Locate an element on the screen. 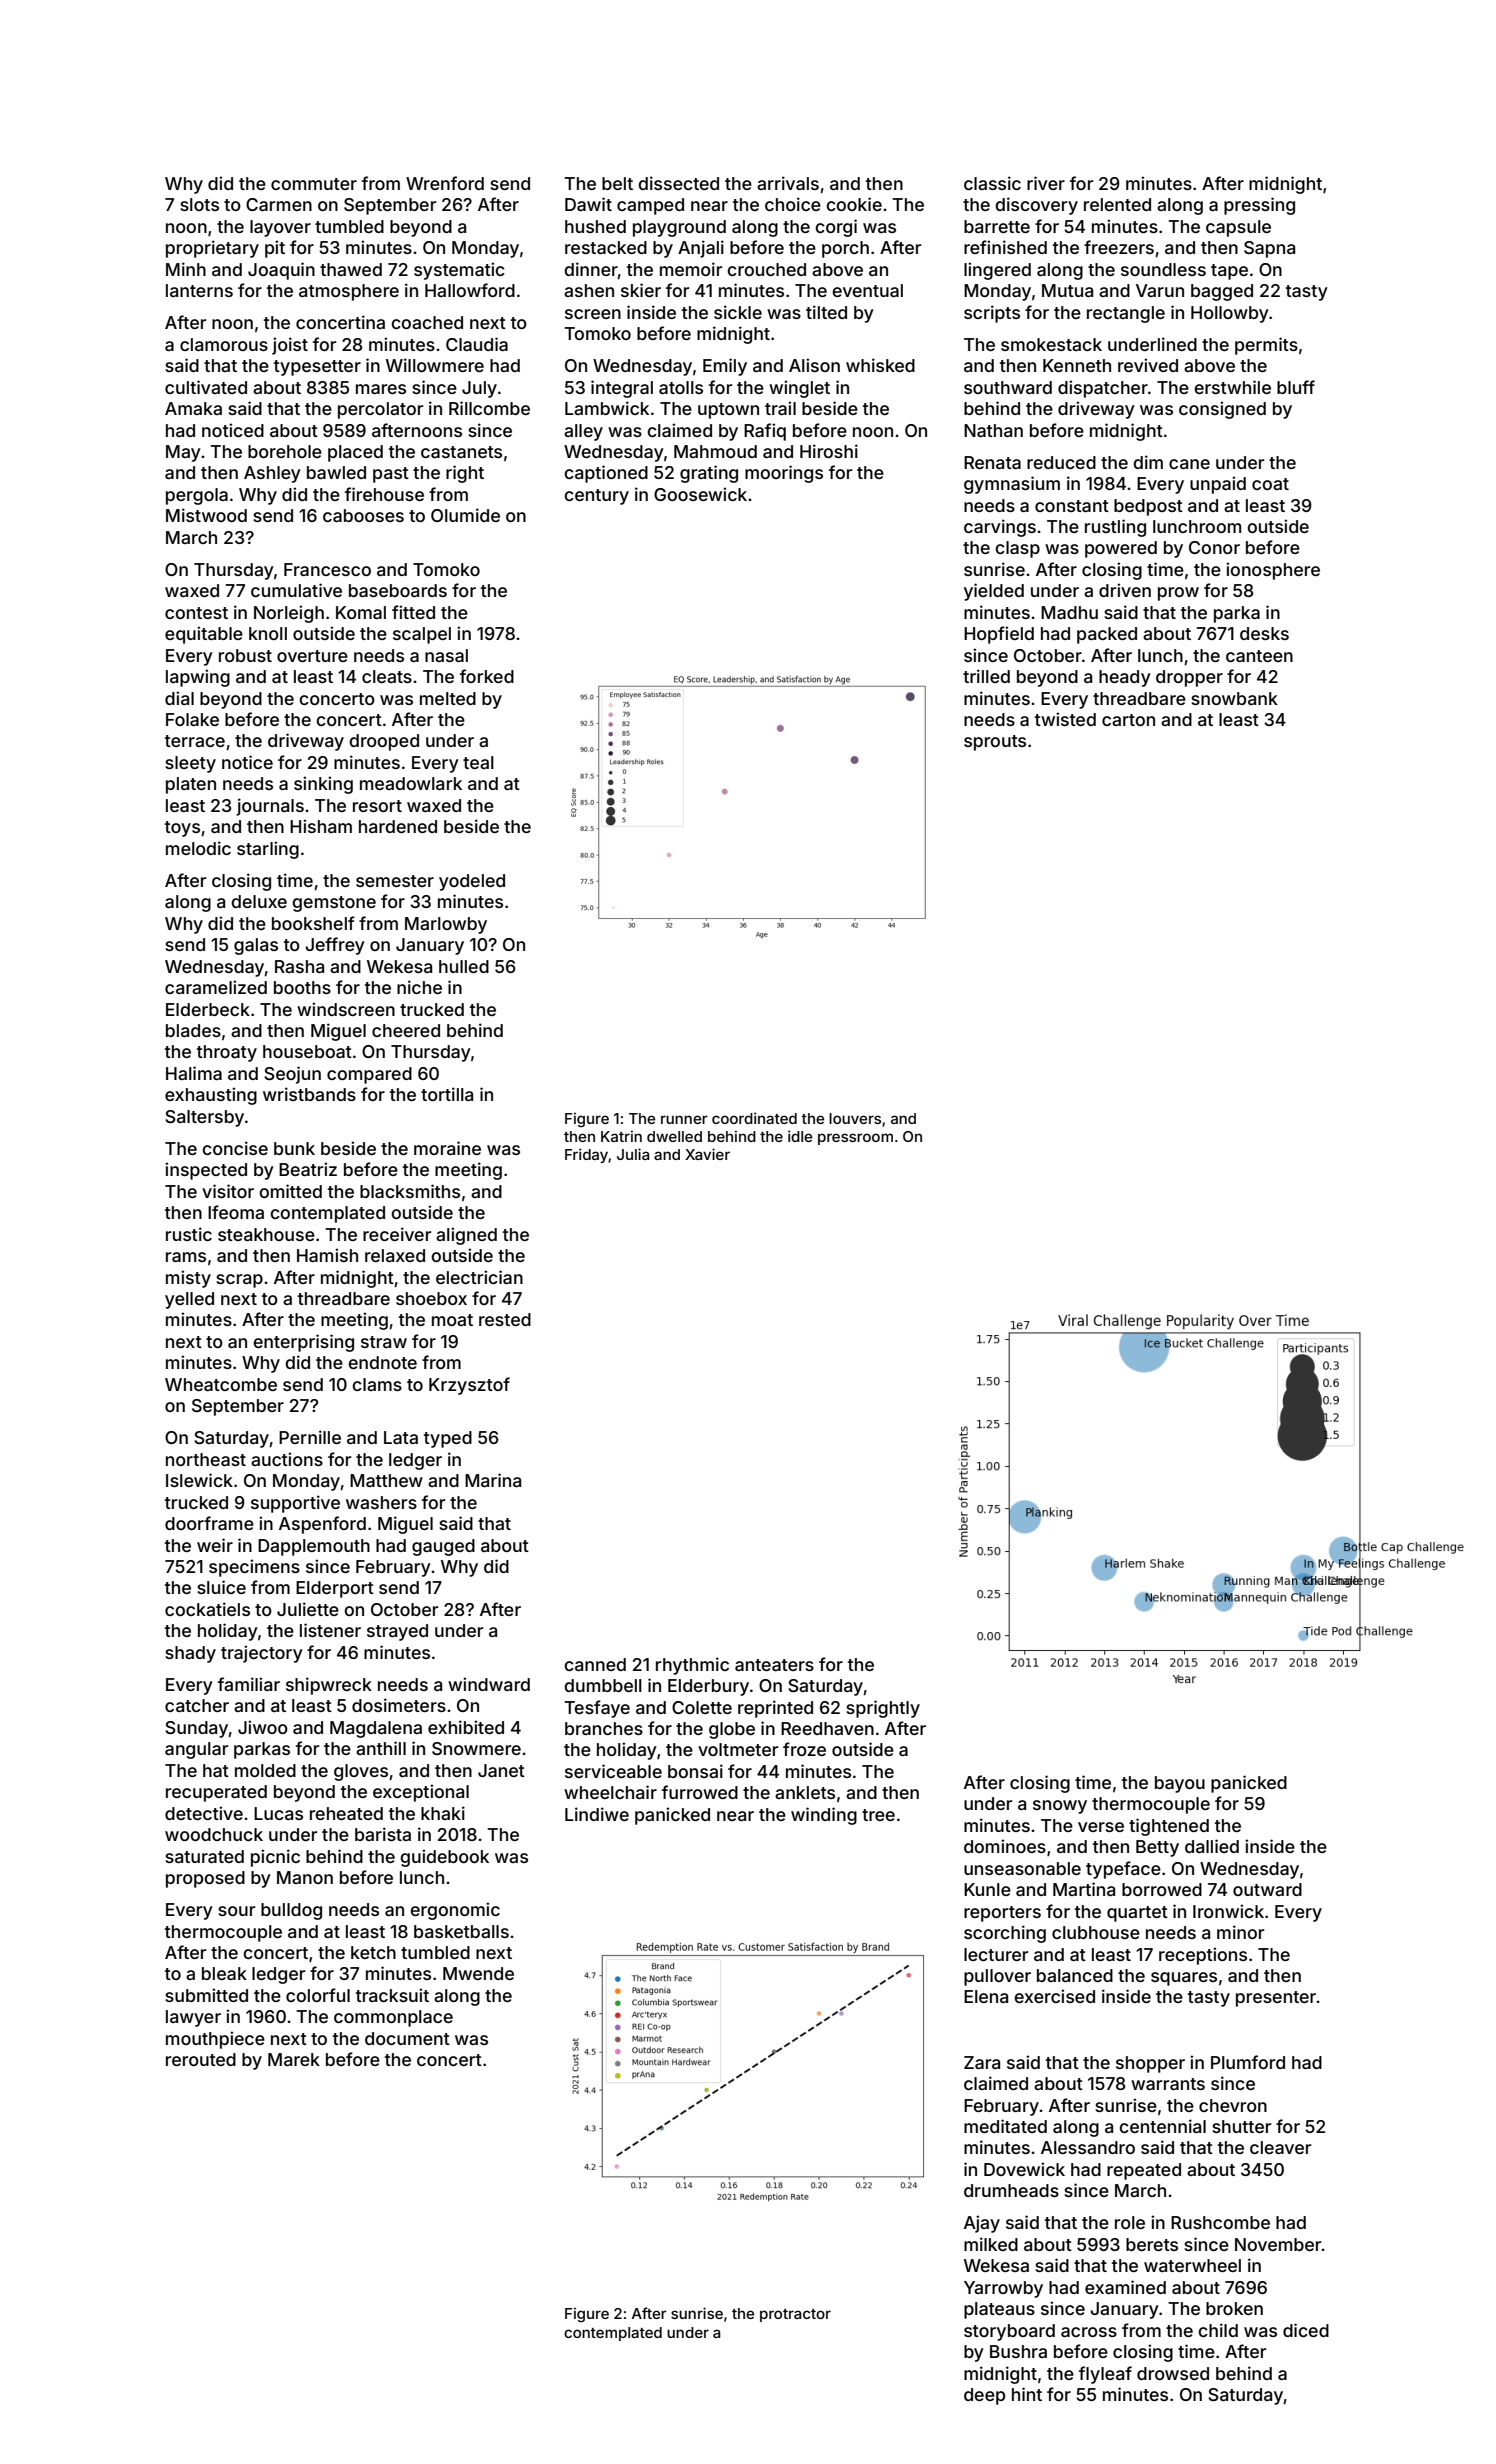 The height and width of the screenshot is (2464, 1496). pressing is located at coordinates (1259, 206).
